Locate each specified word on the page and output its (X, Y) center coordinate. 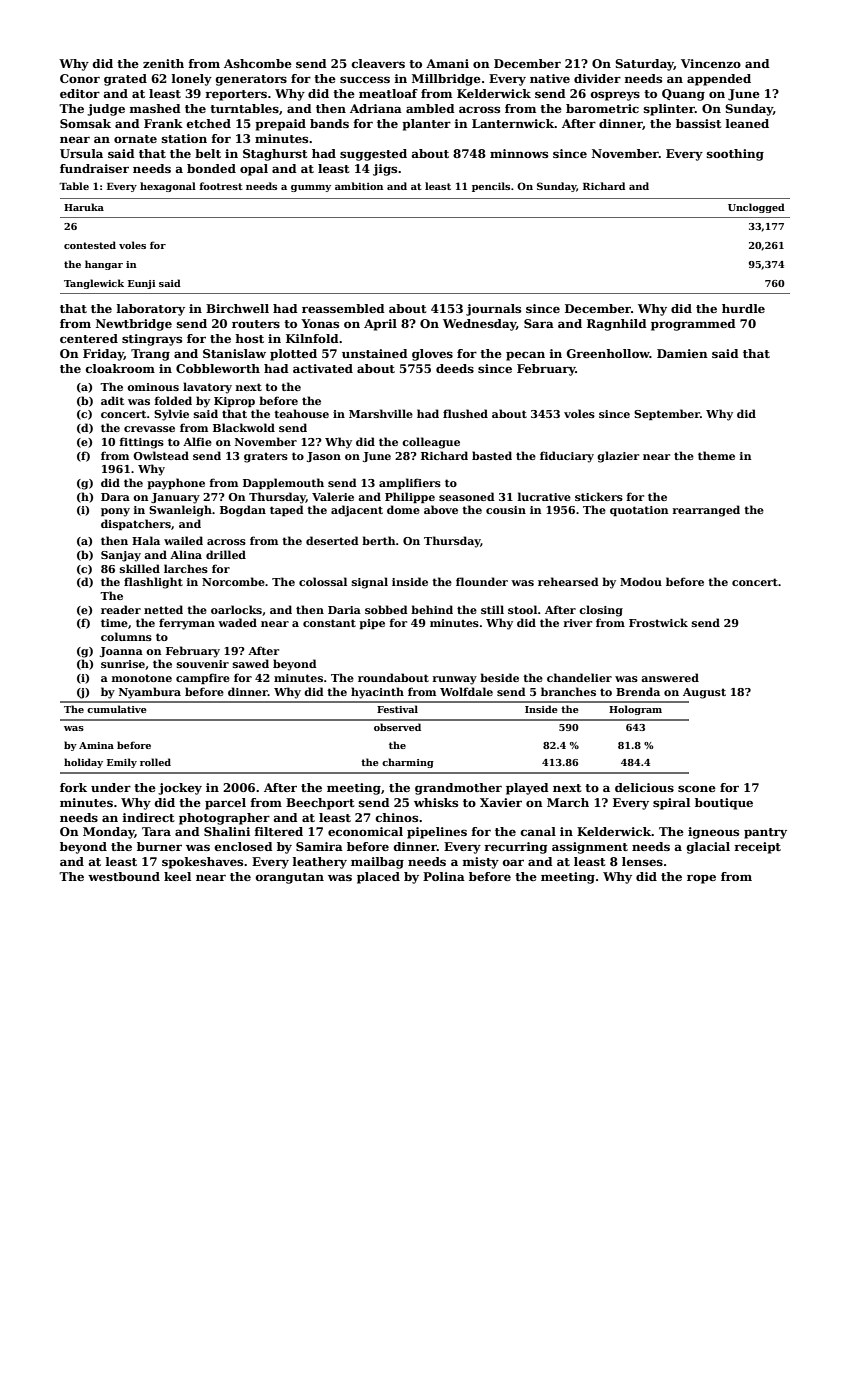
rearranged (706, 511)
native (550, 78)
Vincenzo (711, 63)
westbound (124, 876)
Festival (397, 709)
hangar (104, 265)
